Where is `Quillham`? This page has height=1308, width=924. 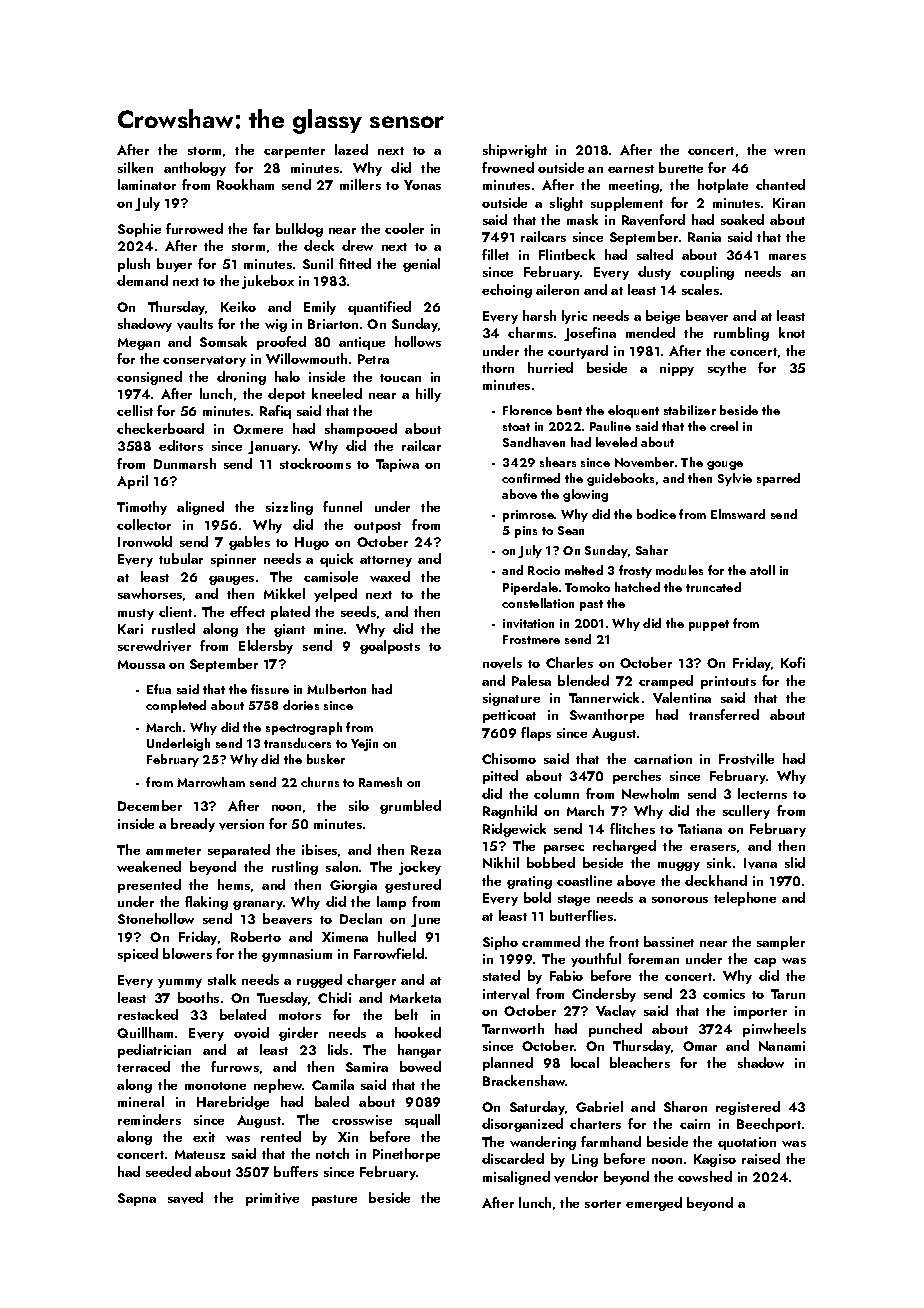 Quillham is located at coordinates (145, 1032).
